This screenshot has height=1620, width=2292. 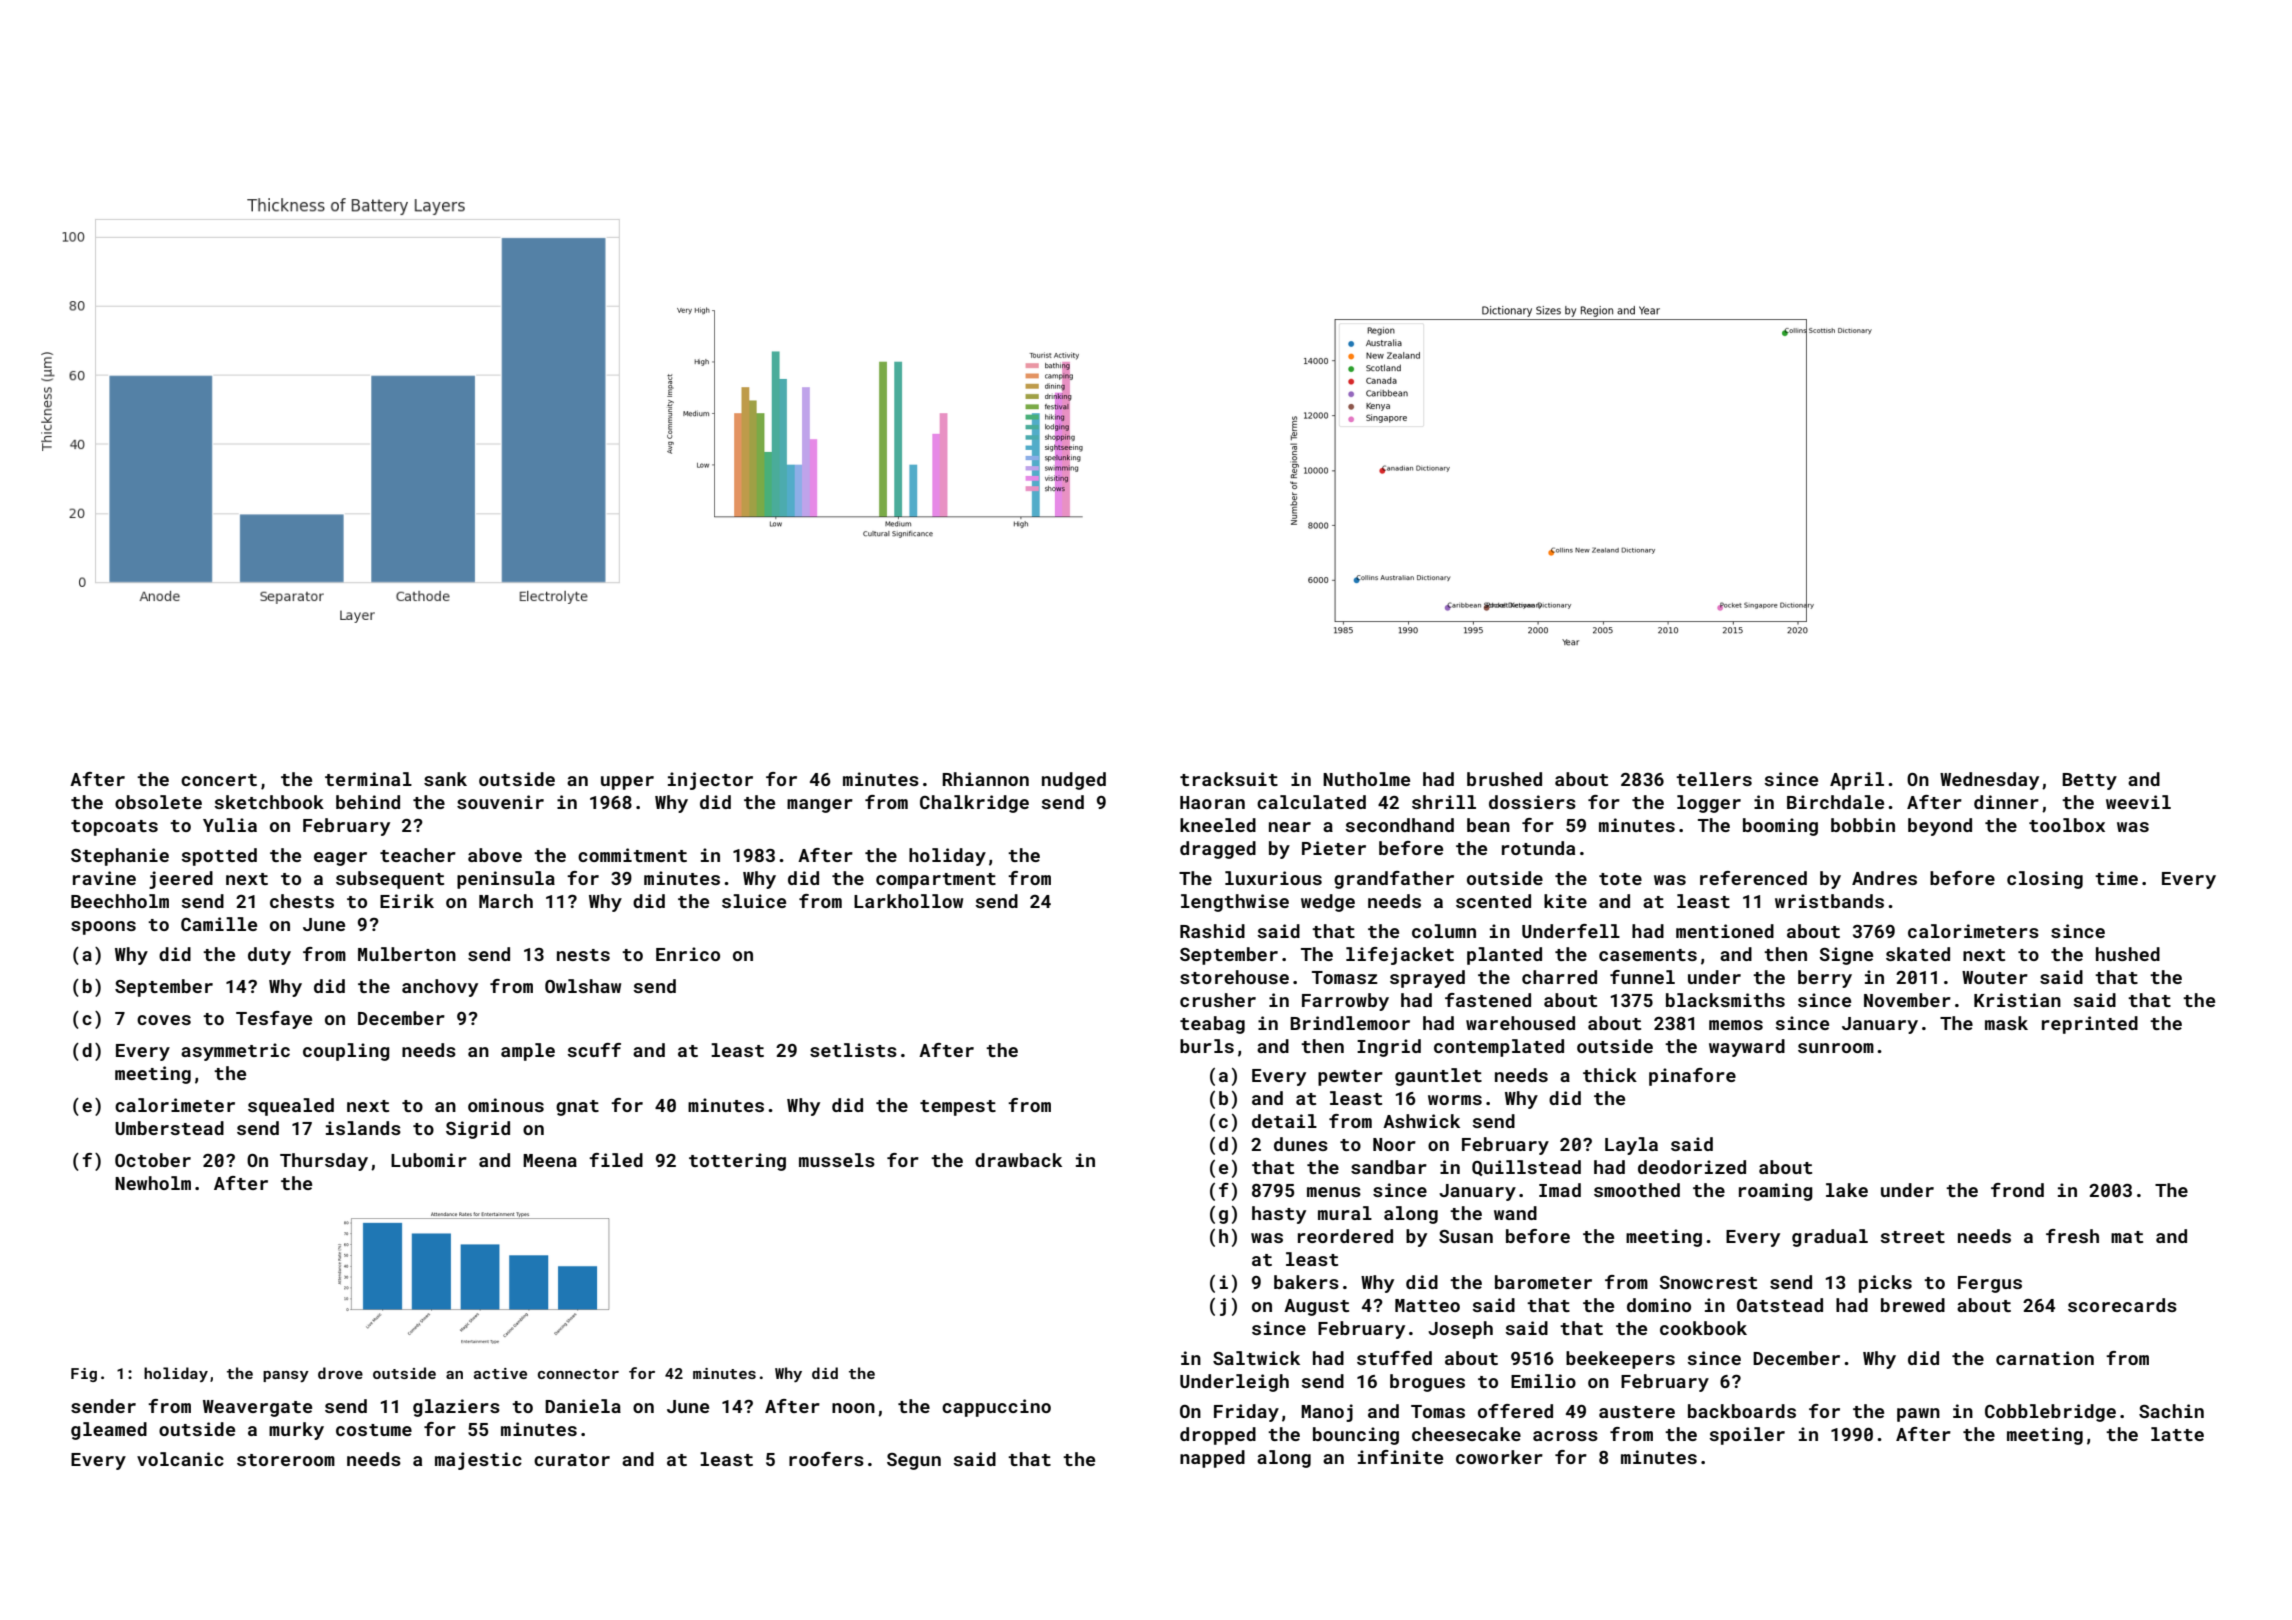 What do you see at coordinates (2089, 781) in the screenshot?
I see `Betty` at bounding box center [2089, 781].
